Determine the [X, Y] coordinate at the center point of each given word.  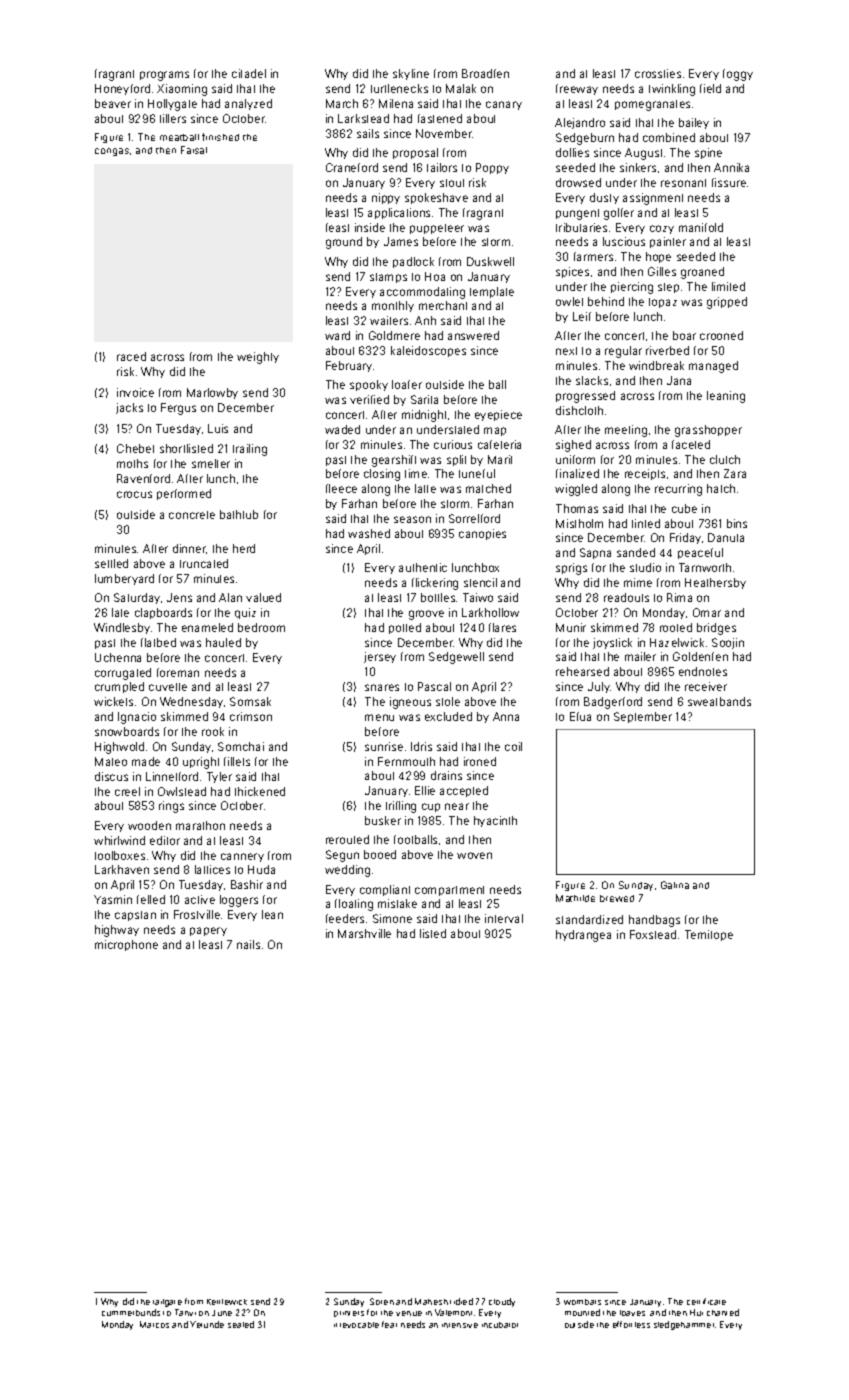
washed [369, 533]
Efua [580, 716]
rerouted [347, 839]
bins [737, 523]
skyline [411, 74]
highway [117, 931]
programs [164, 76]
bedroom [261, 627]
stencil [480, 582]
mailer [640, 656]
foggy [738, 75]
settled [111, 563]
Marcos [154, 1324]
